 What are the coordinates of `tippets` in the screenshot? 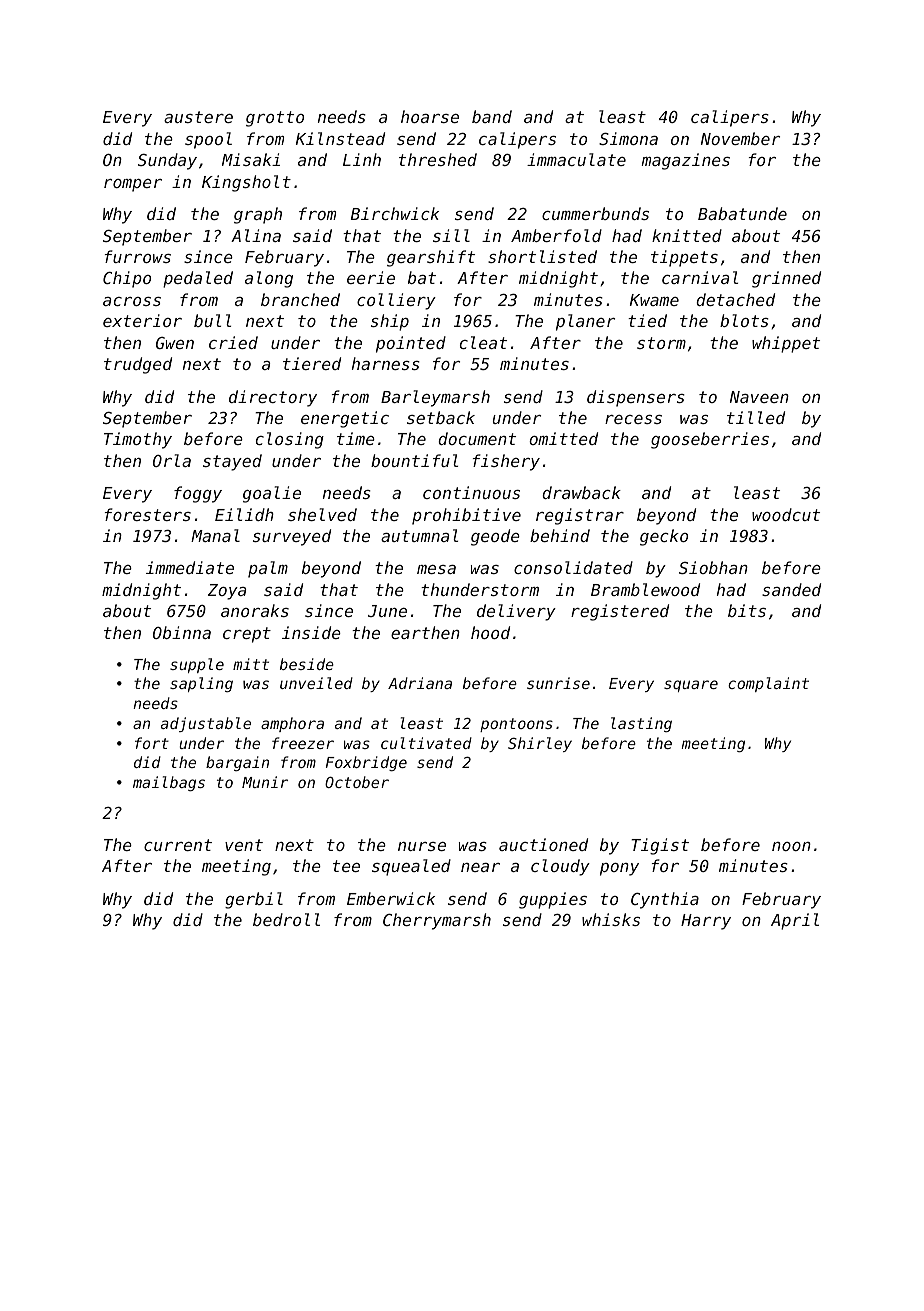 It's located at (684, 258).
